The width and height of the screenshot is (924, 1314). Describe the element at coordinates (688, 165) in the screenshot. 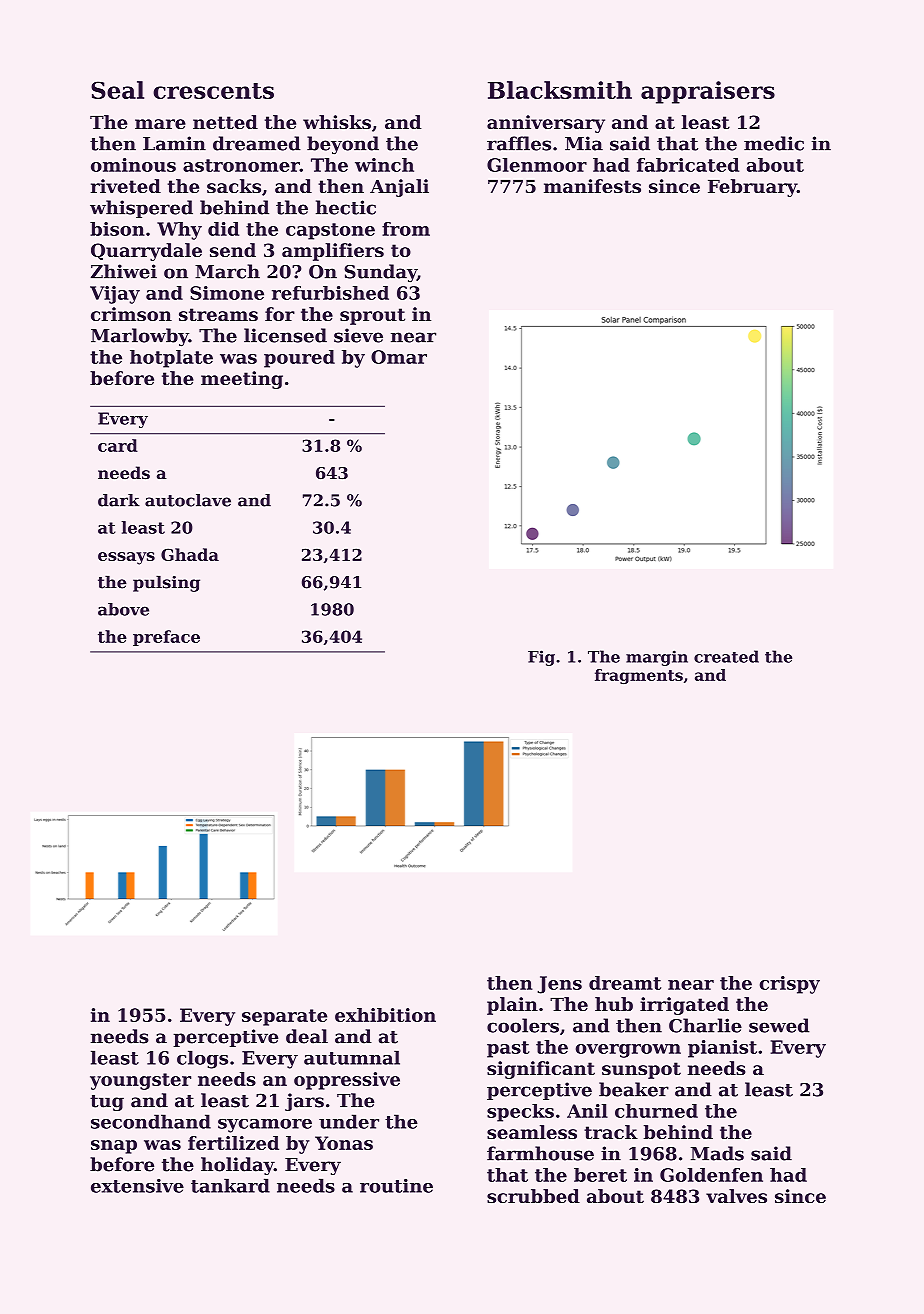

I see `fabricated` at that location.
